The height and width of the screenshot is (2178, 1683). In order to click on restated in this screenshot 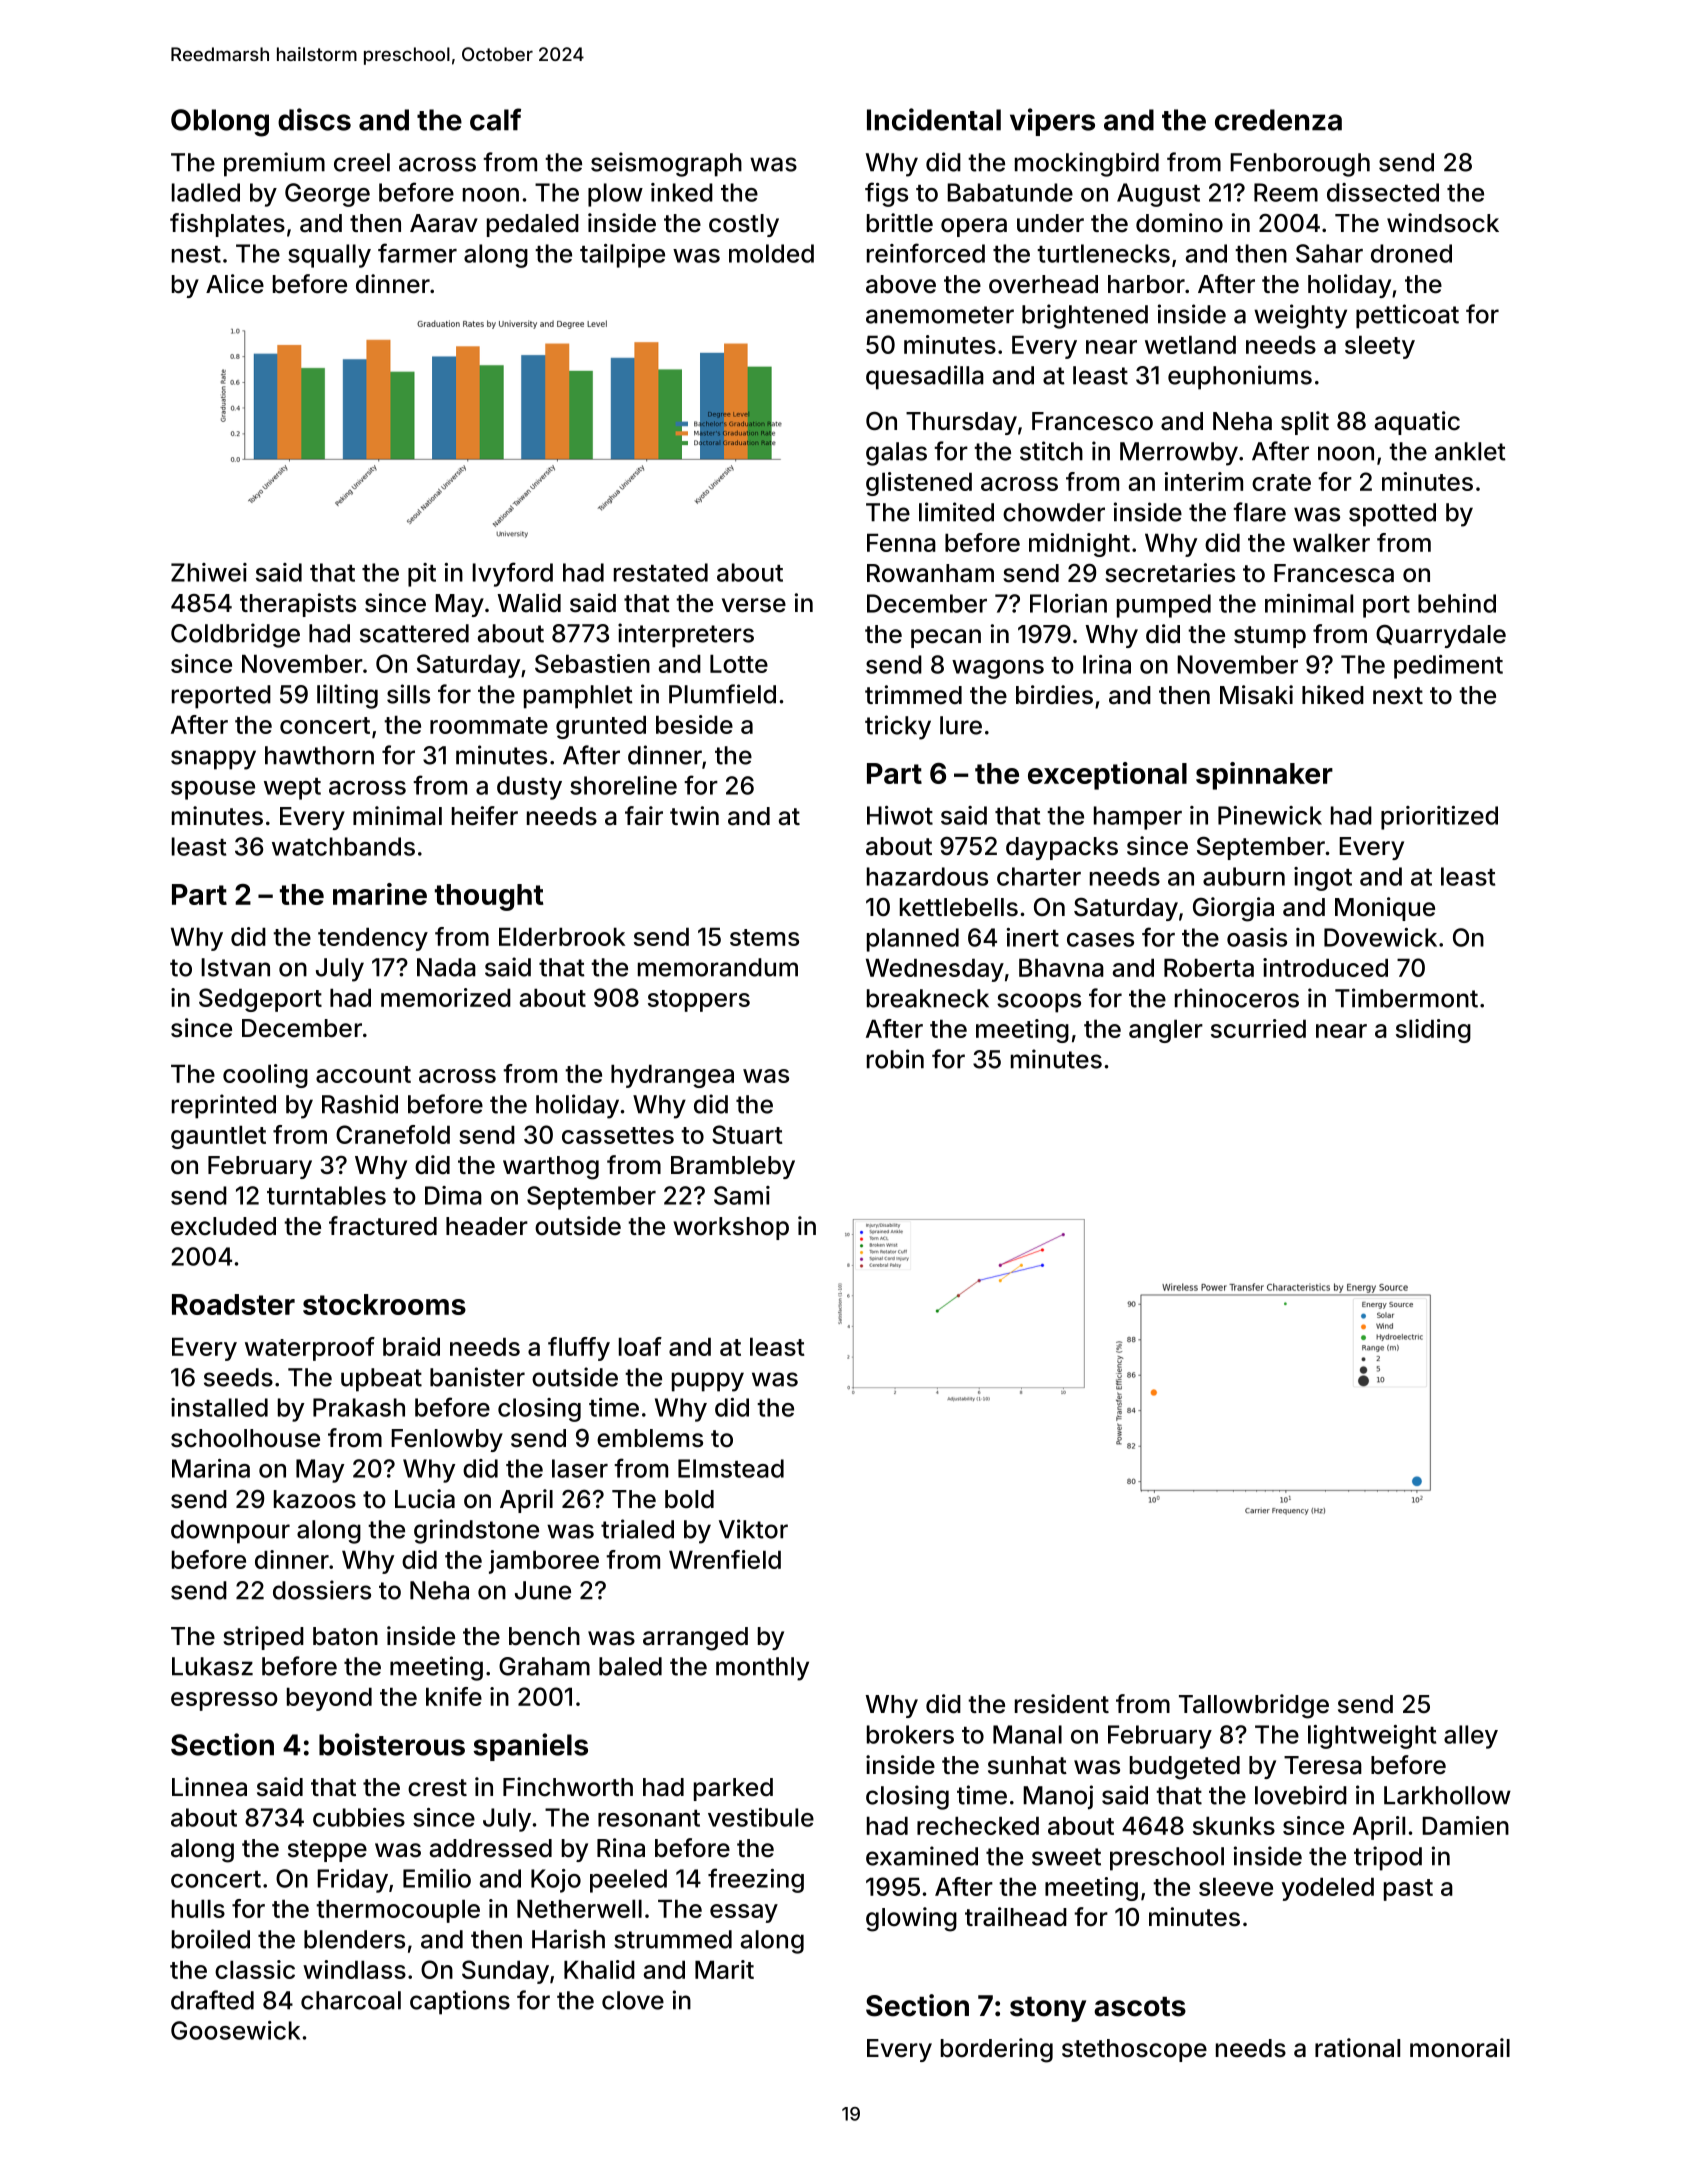, I will do `click(661, 572)`.
